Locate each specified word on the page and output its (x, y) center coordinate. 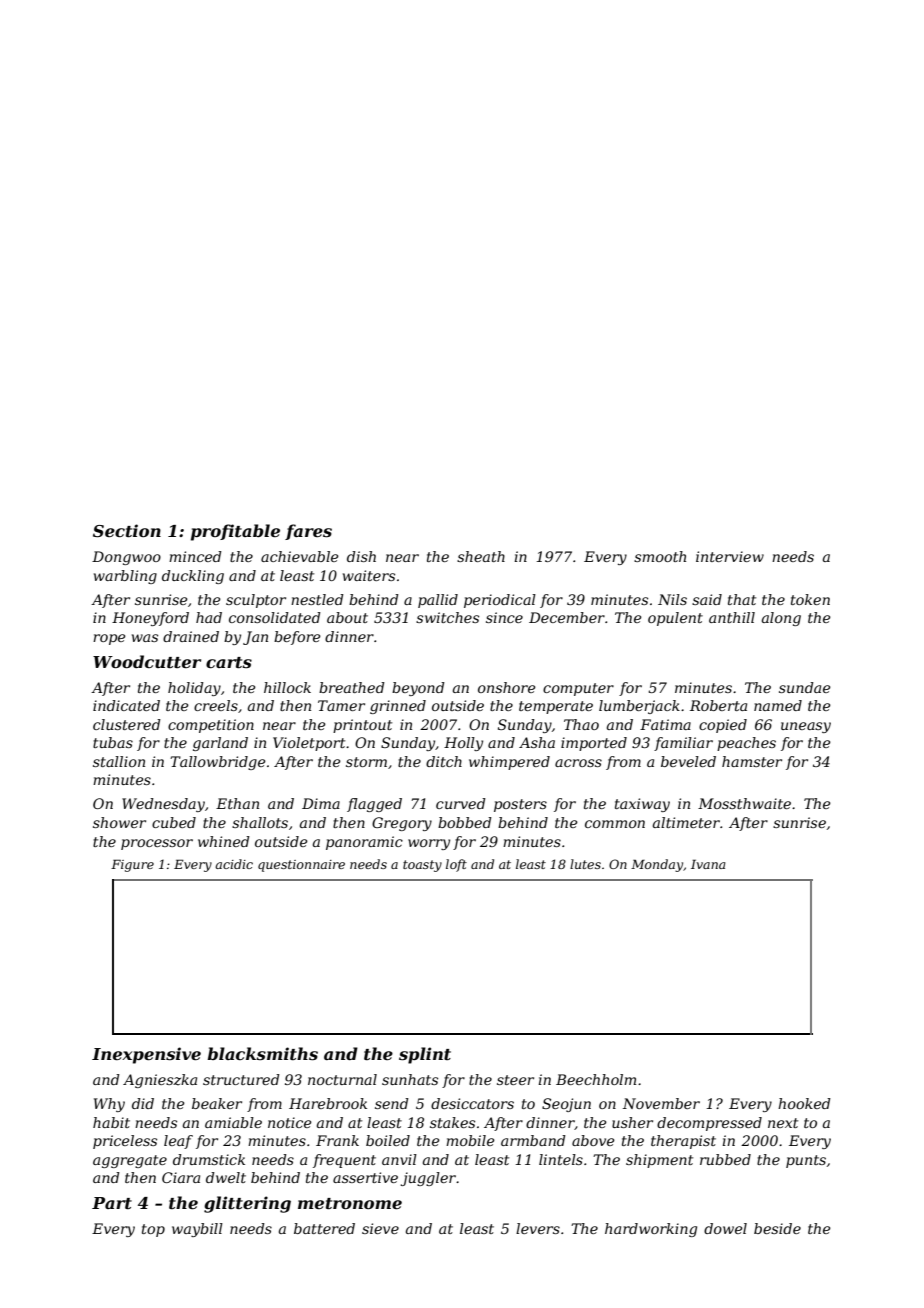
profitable (235, 532)
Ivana (708, 864)
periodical (500, 601)
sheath (481, 556)
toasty (422, 866)
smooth (660, 556)
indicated (126, 705)
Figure (132, 865)
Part (112, 1203)
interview (730, 556)
